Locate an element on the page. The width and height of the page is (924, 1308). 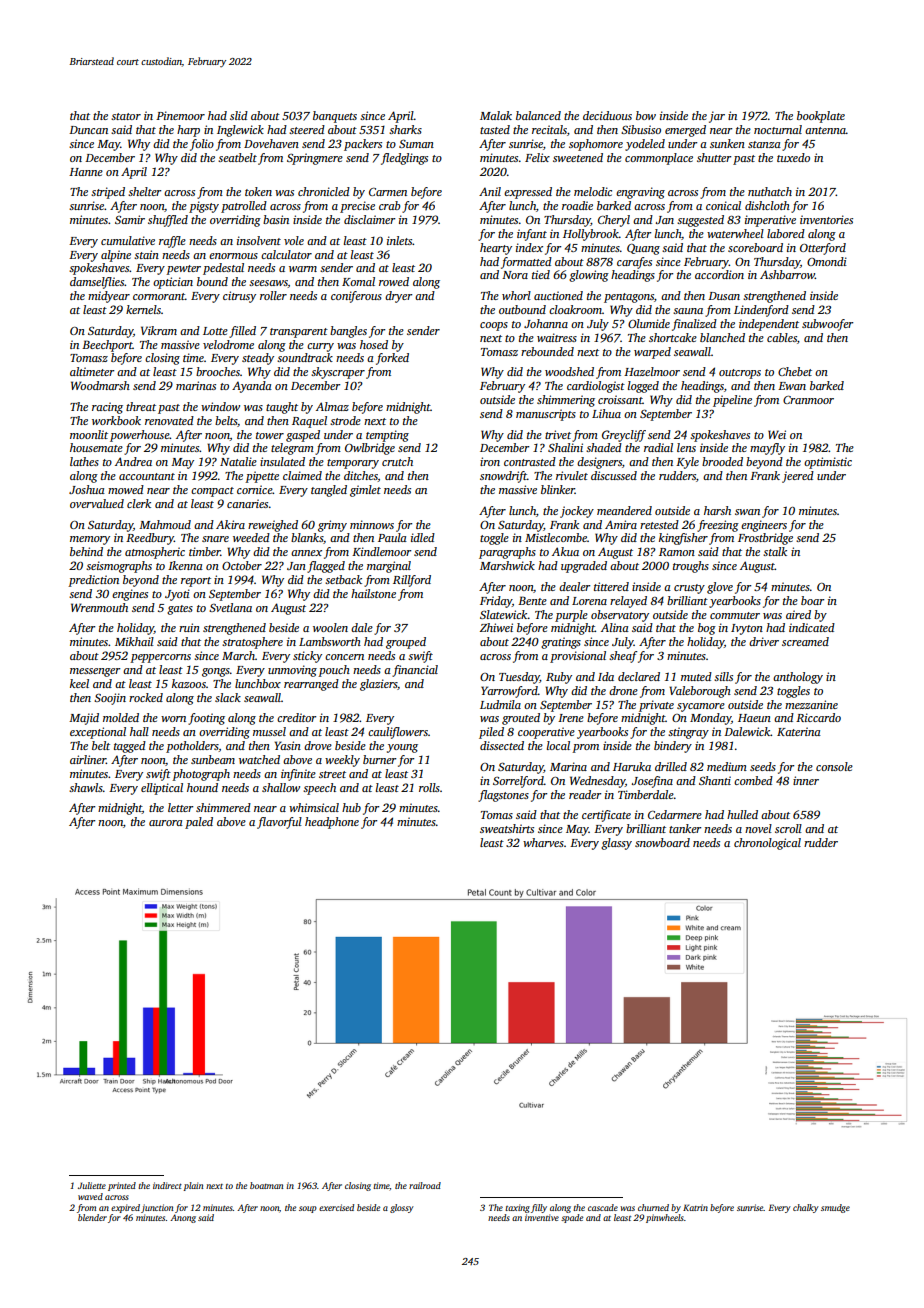
cardiologist is located at coordinates (596, 387).
